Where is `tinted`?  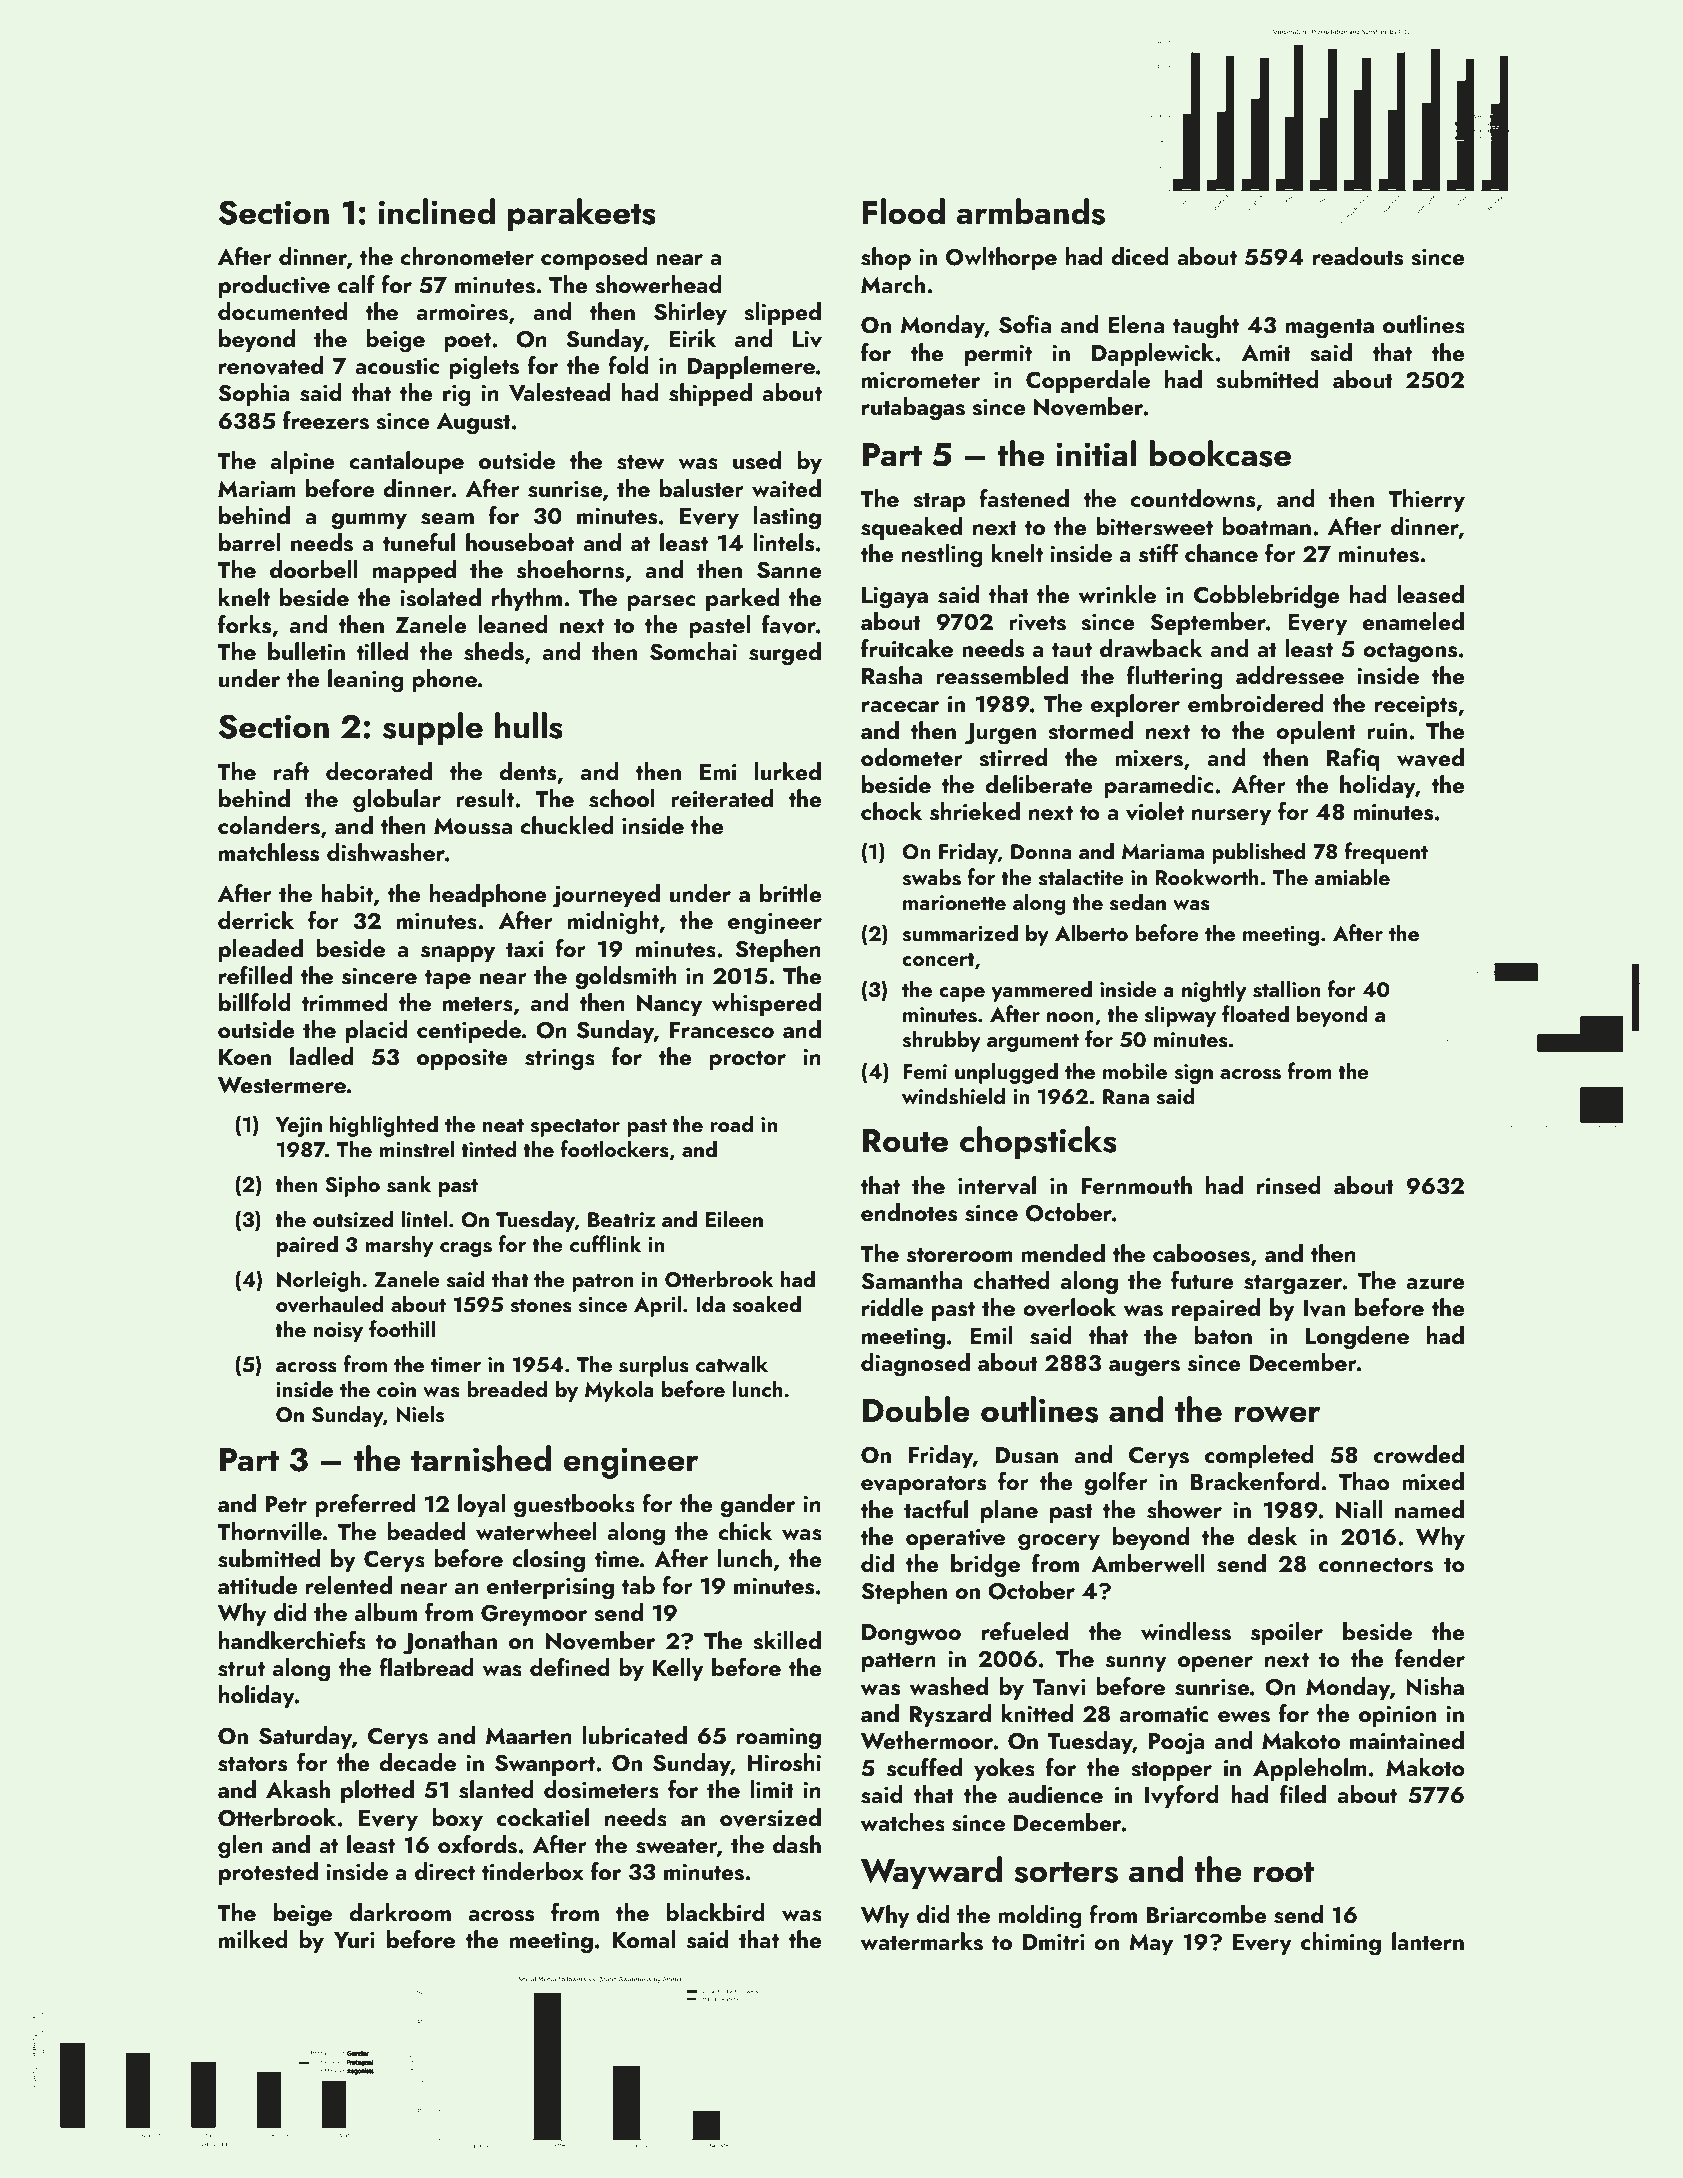
tinted is located at coordinates (489, 1148).
